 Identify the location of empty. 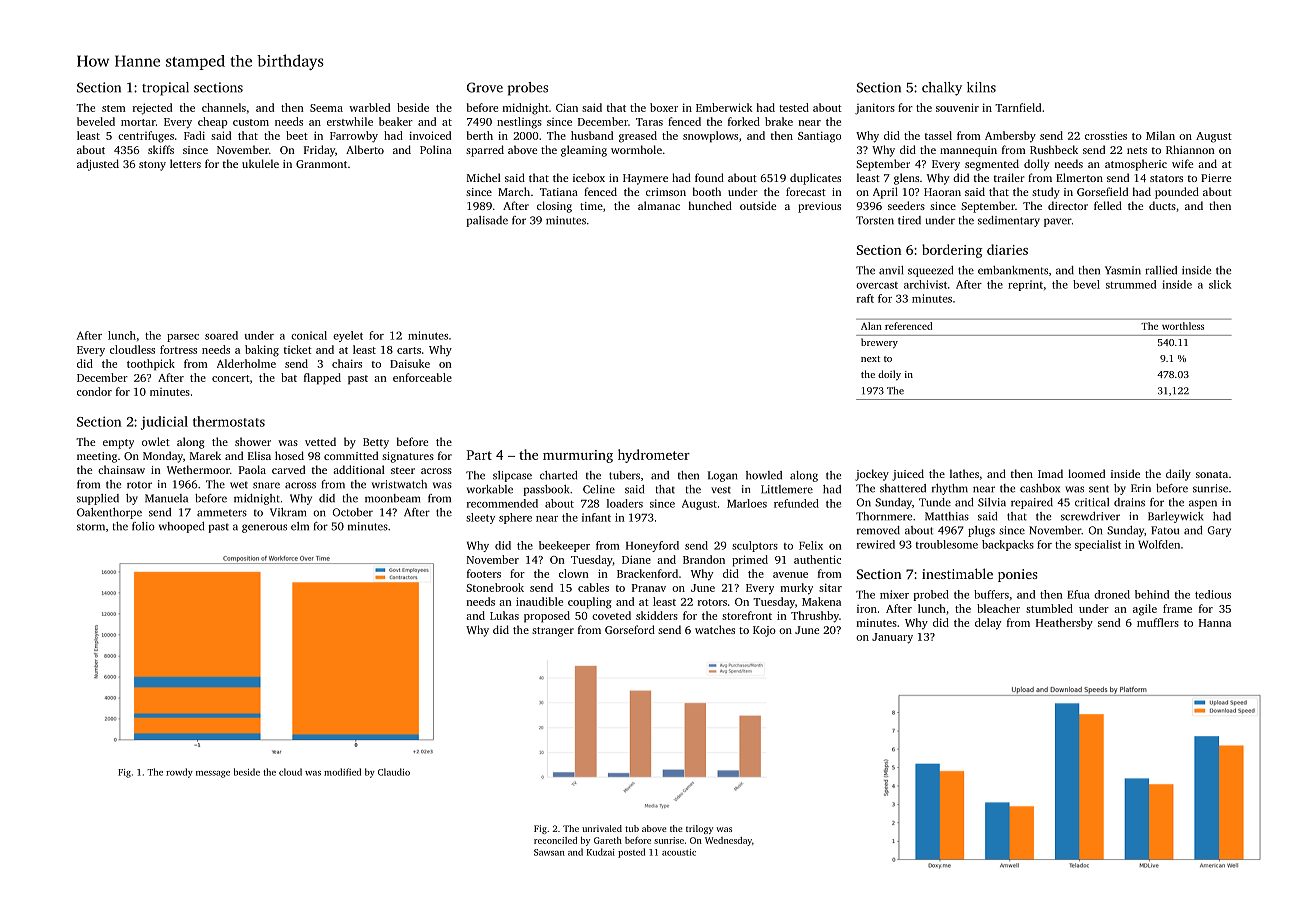
(118, 444).
